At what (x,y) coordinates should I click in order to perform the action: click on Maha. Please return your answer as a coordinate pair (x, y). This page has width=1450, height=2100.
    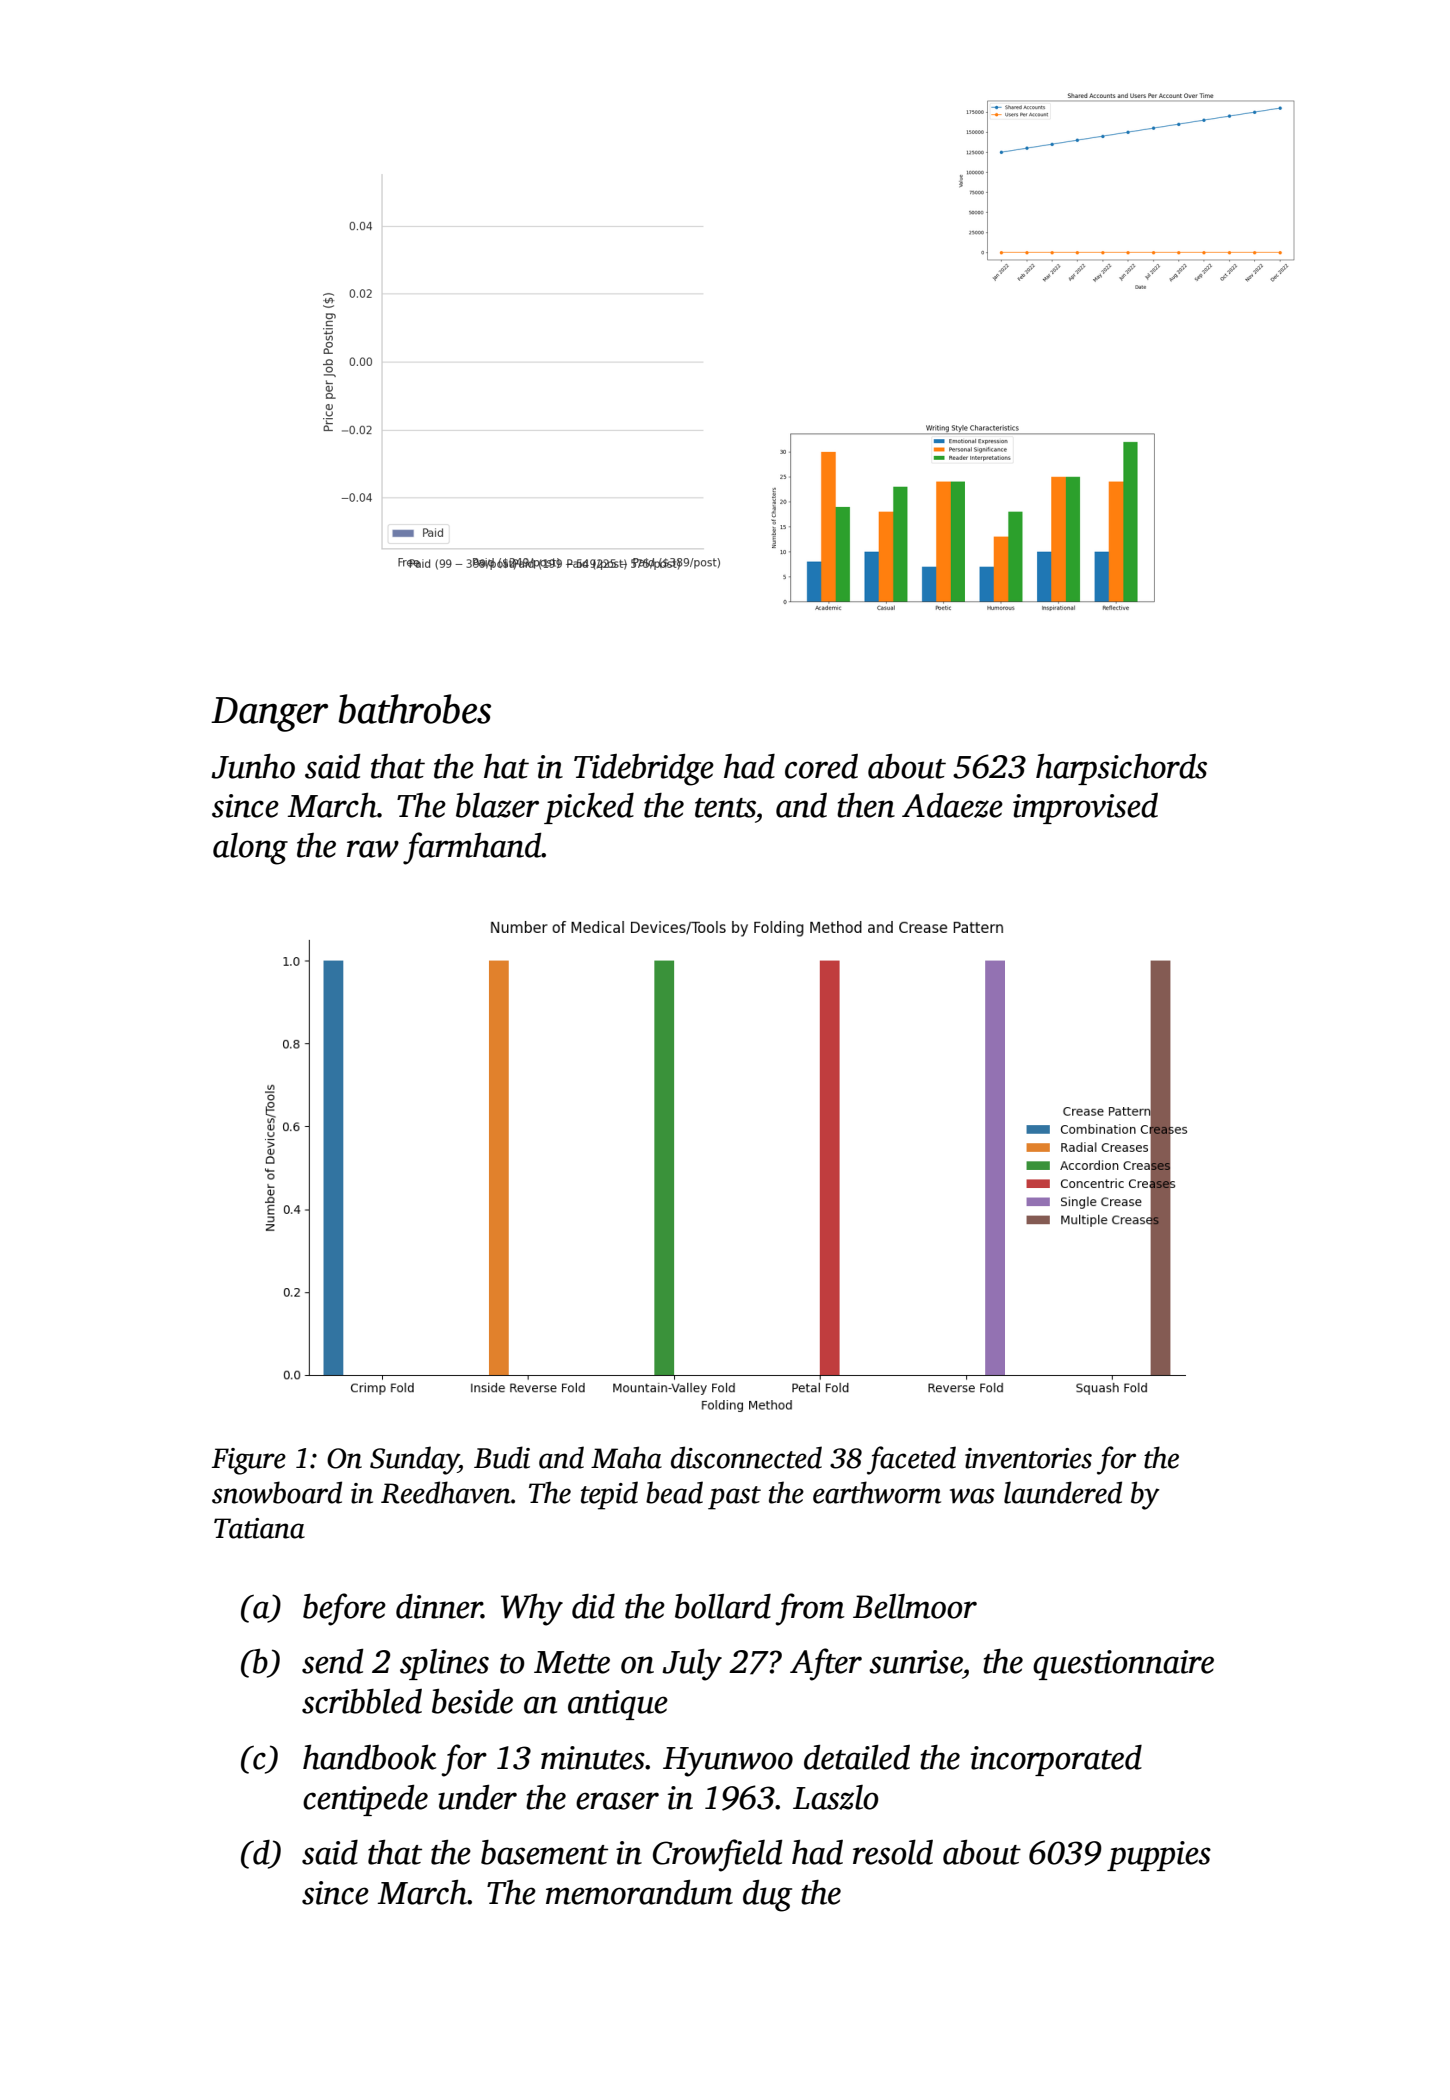
    Looking at the image, I should click on (626, 1457).
